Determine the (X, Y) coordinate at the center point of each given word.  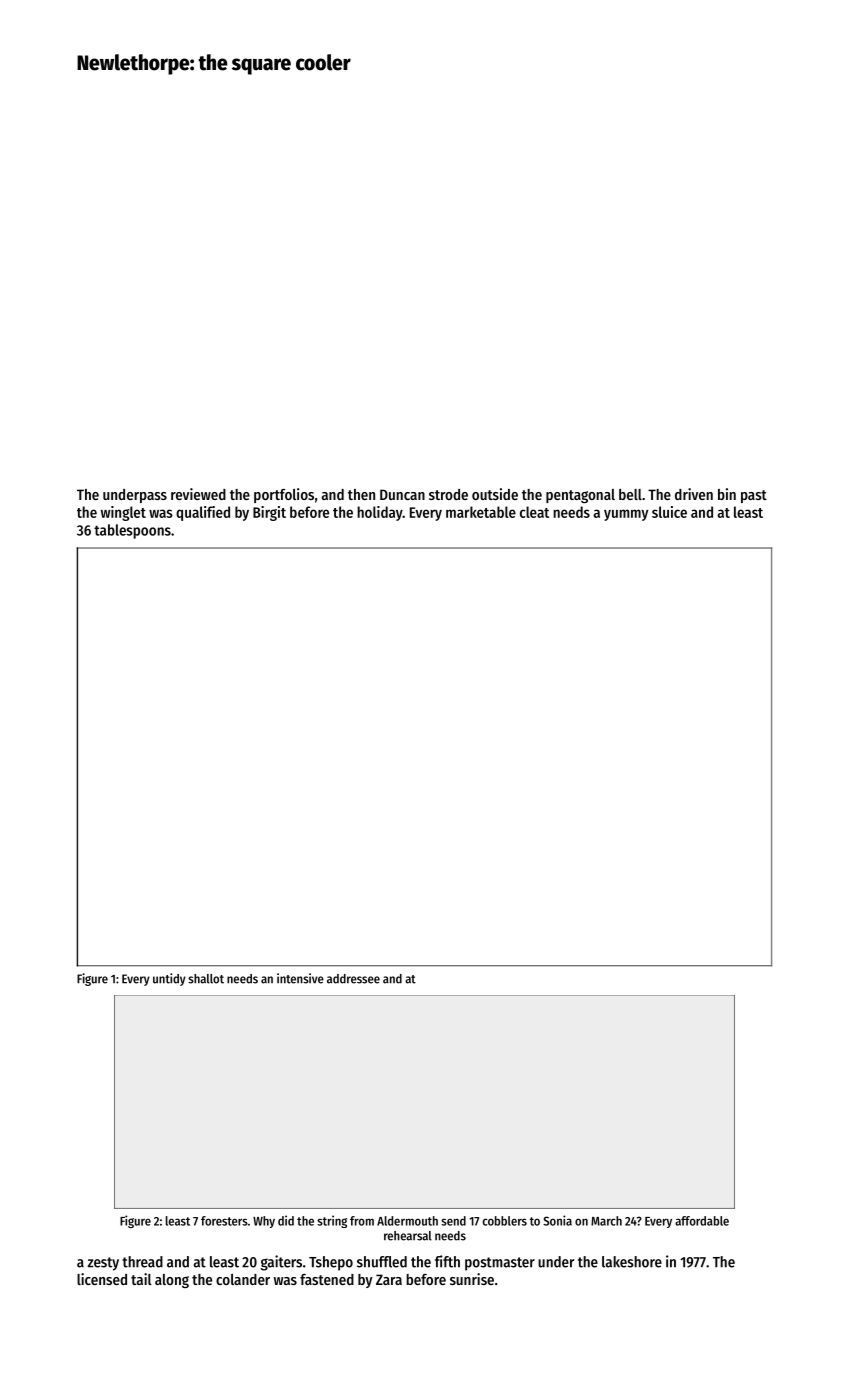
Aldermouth (407, 1221)
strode (448, 494)
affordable (702, 1221)
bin (727, 494)
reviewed (198, 494)
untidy (169, 979)
